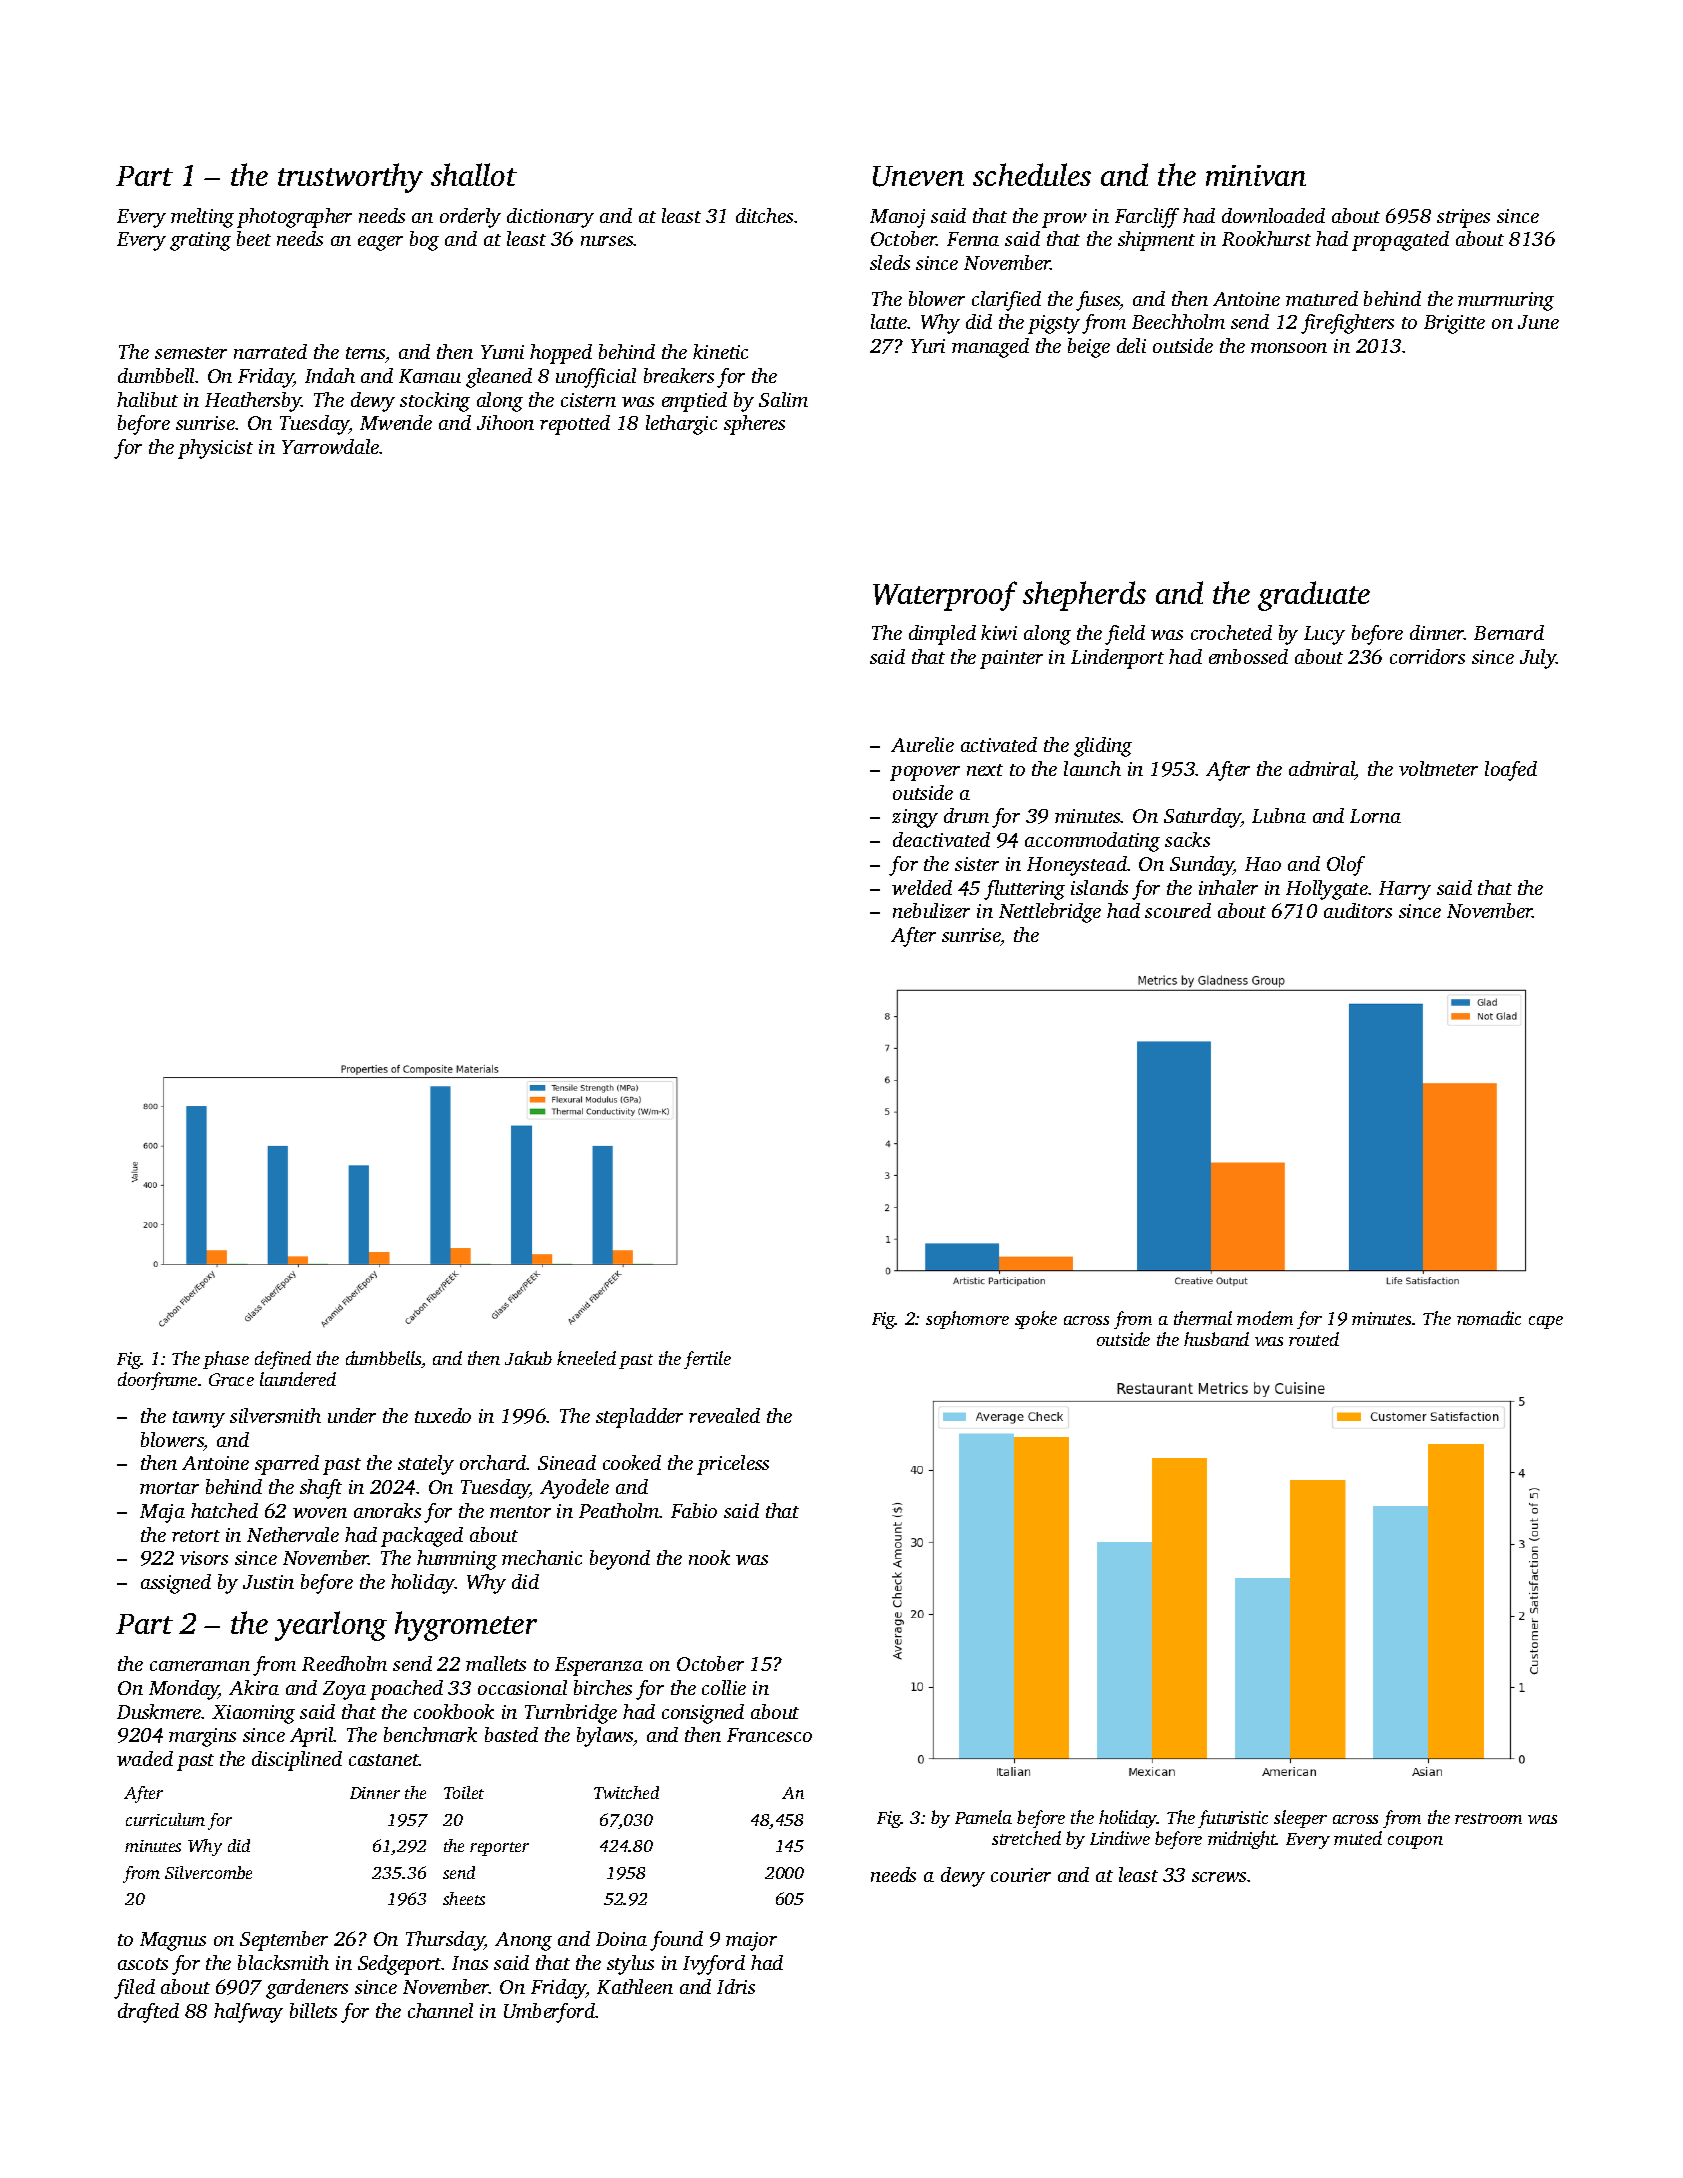  Describe the element at coordinates (1178, 321) in the screenshot. I see `Beechholm` at that location.
